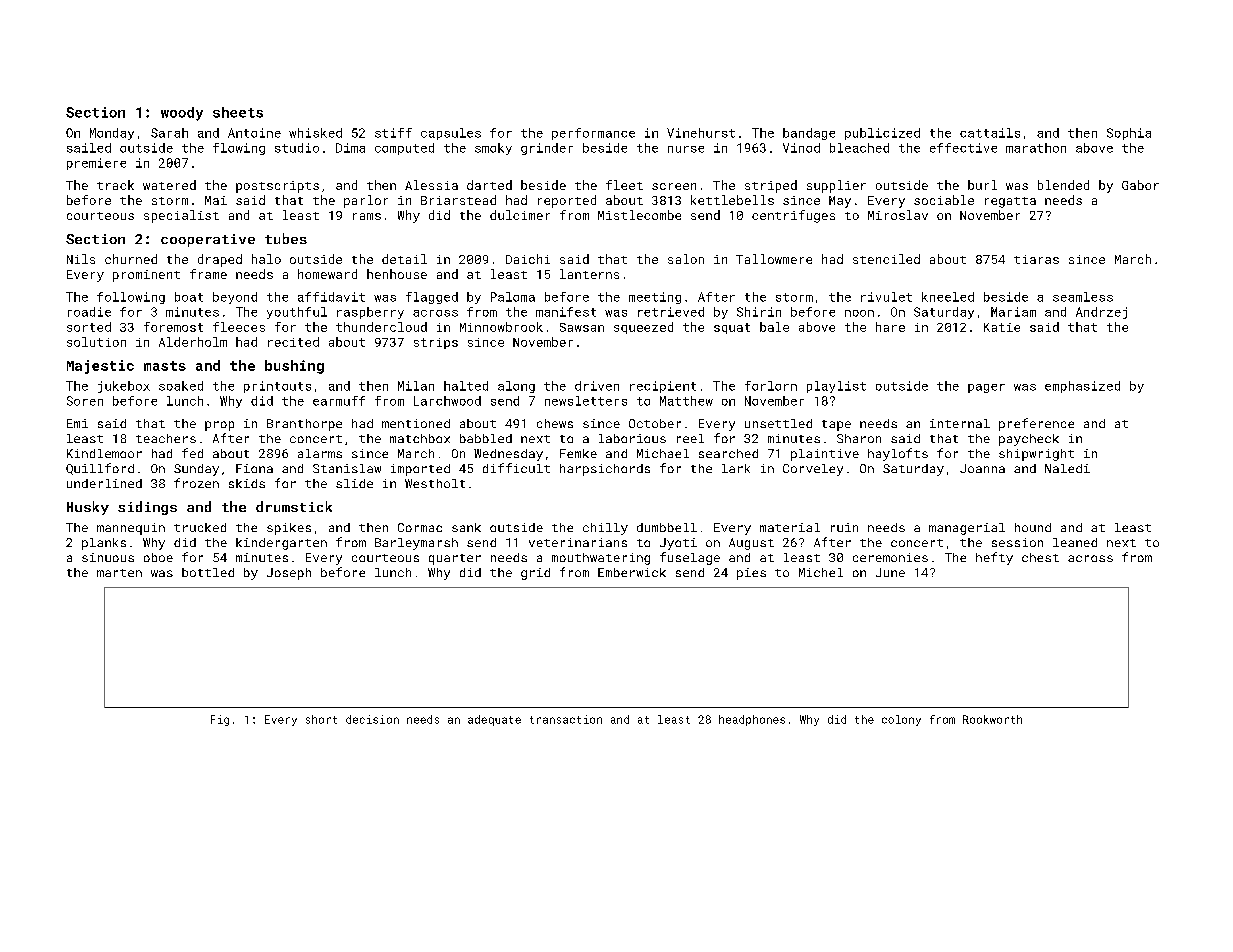  I want to click on harpsichords, so click(605, 470).
